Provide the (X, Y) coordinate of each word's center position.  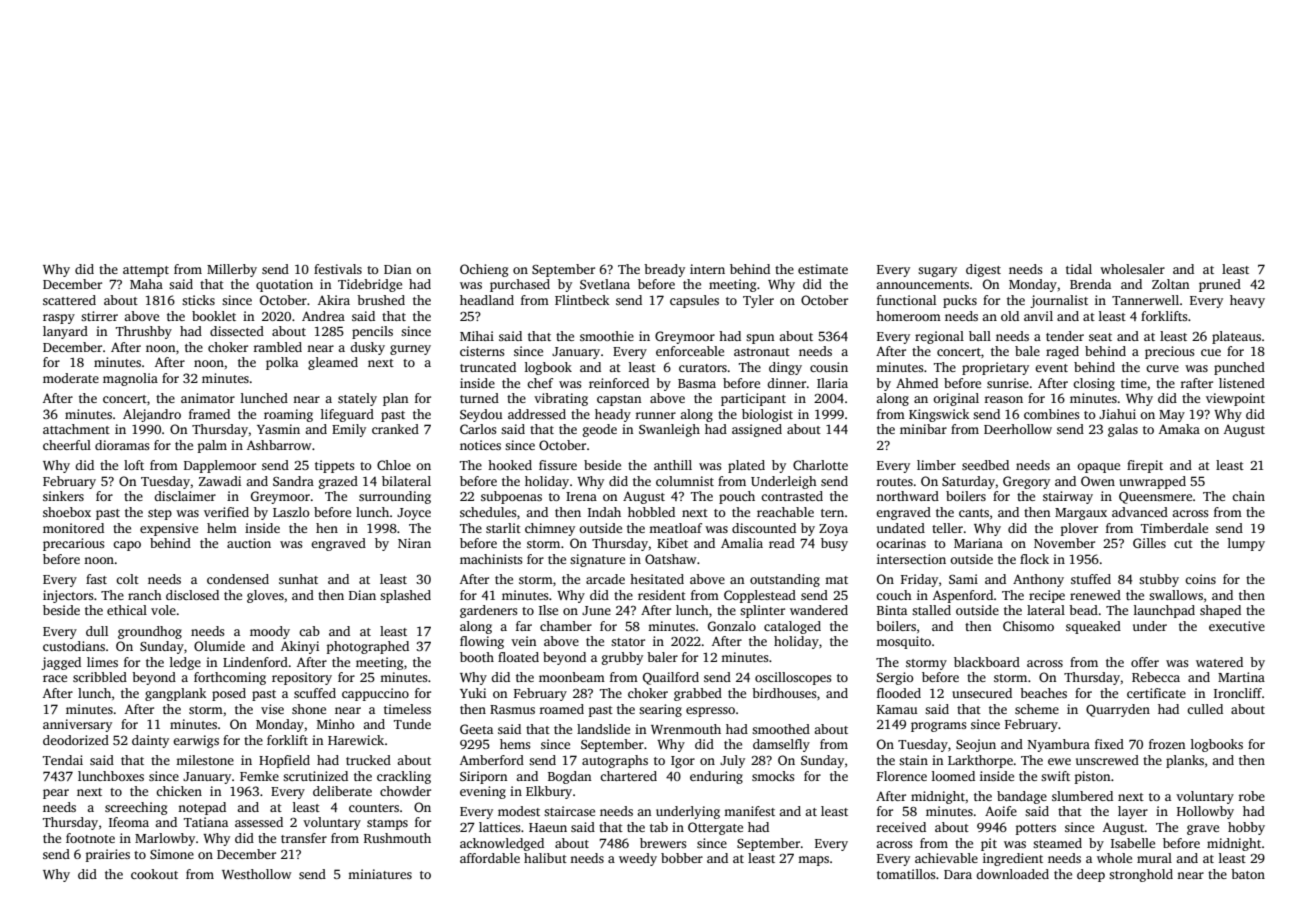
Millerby (232, 270)
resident (662, 595)
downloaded (1012, 874)
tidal (1079, 269)
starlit (503, 528)
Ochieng (484, 270)
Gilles (1149, 543)
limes (102, 662)
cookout (154, 874)
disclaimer (185, 496)
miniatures (380, 874)
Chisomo (1028, 626)
